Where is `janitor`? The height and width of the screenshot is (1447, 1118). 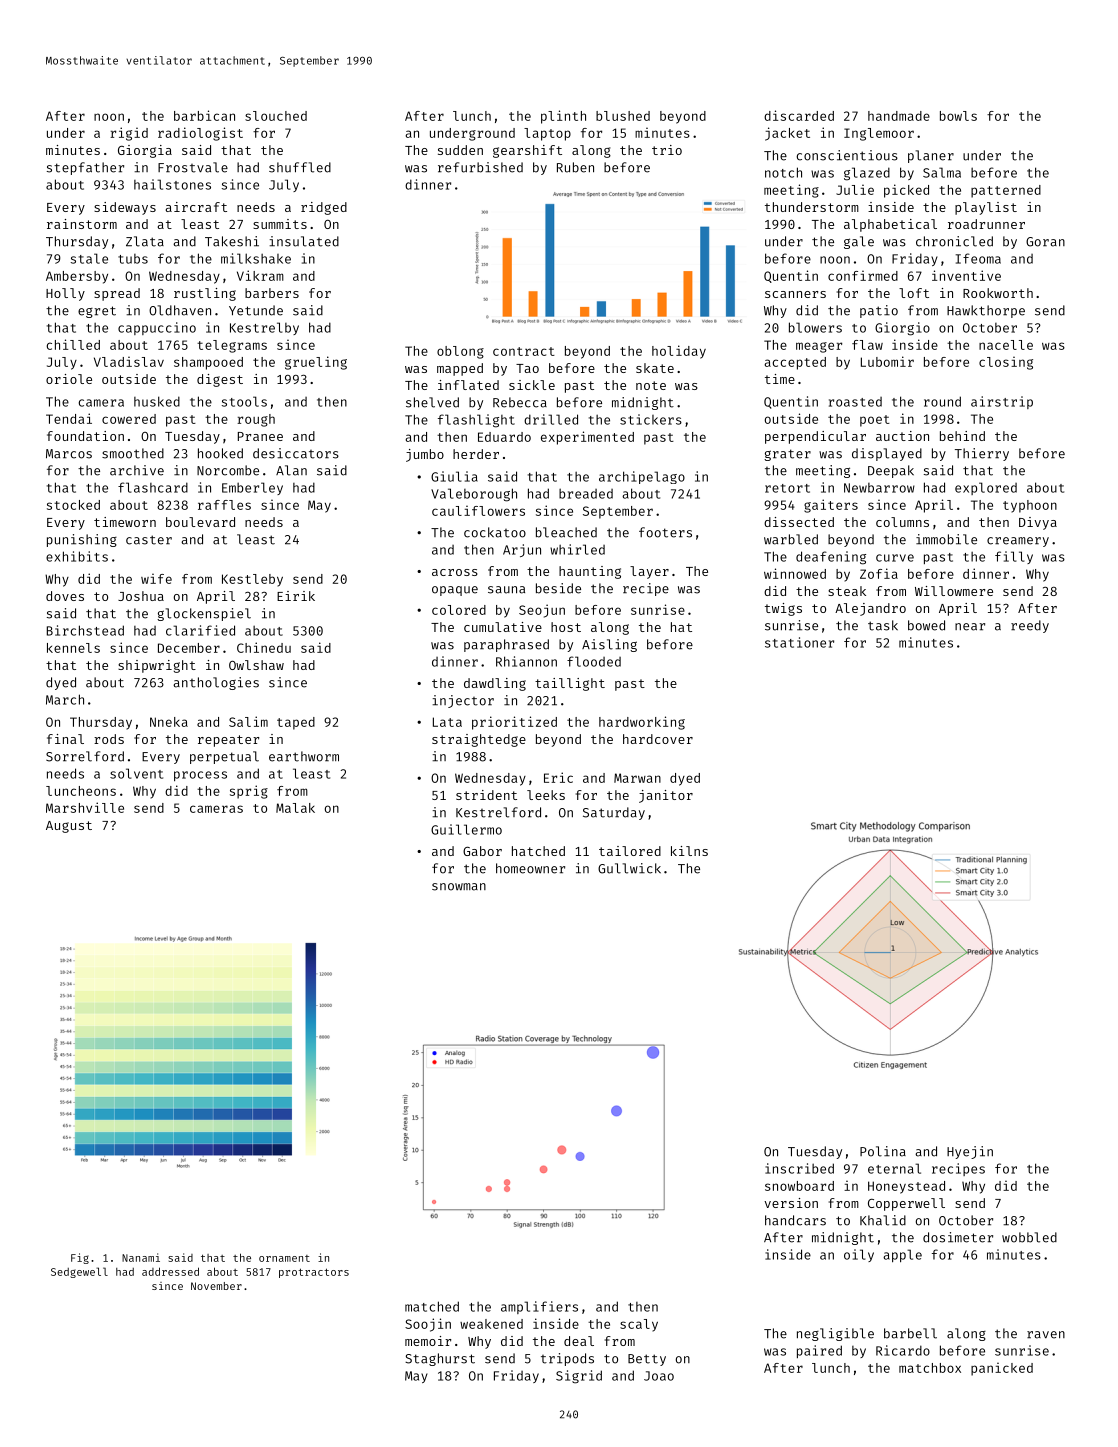
janitor is located at coordinates (666, 796).
